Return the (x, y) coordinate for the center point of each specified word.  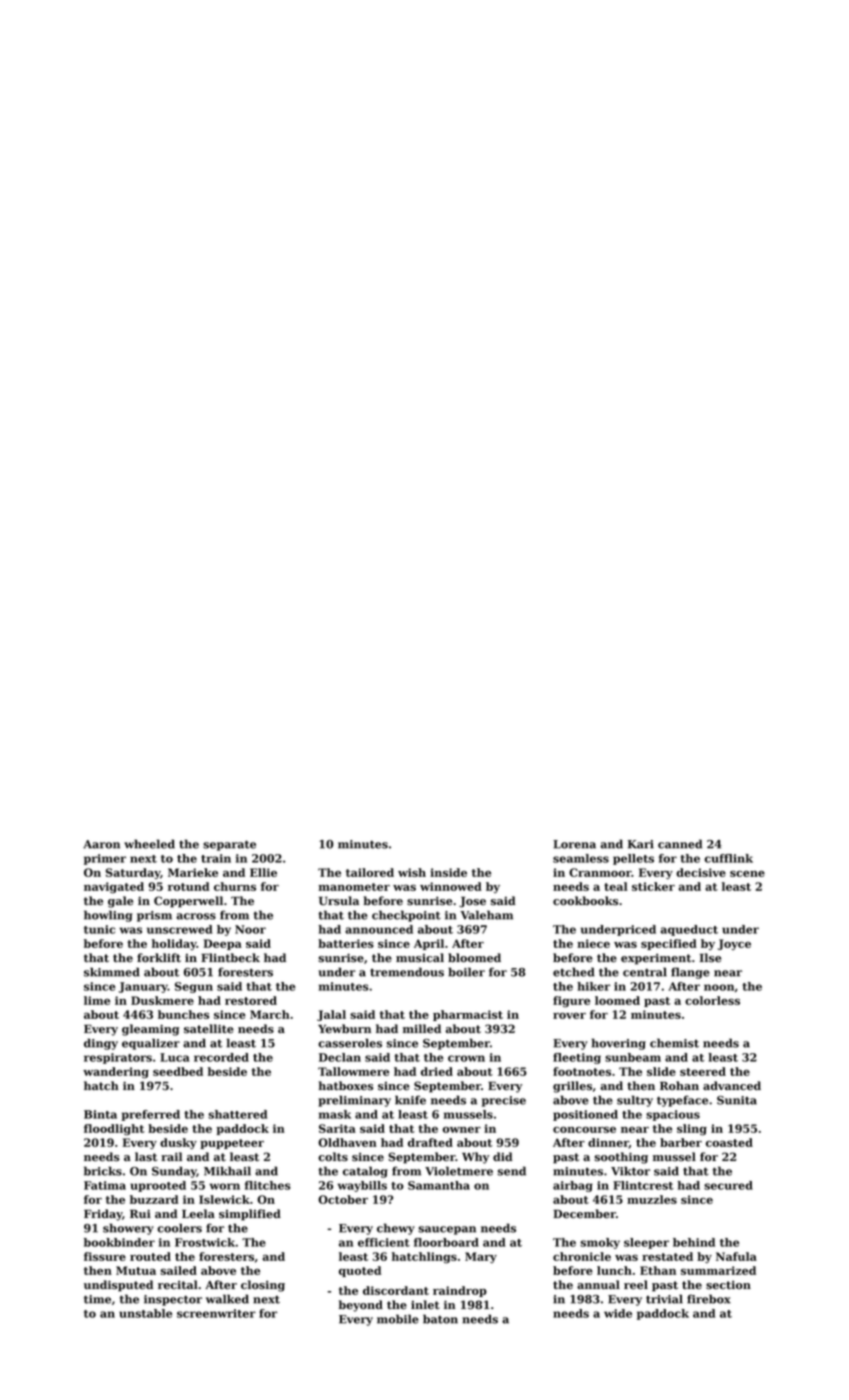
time (97, 1299)
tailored (370, 872)
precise (504, 1101)
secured (728, 1185)
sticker (653, 886)
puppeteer (232, 1144)
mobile (398, 1319)
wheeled (149, 844)
